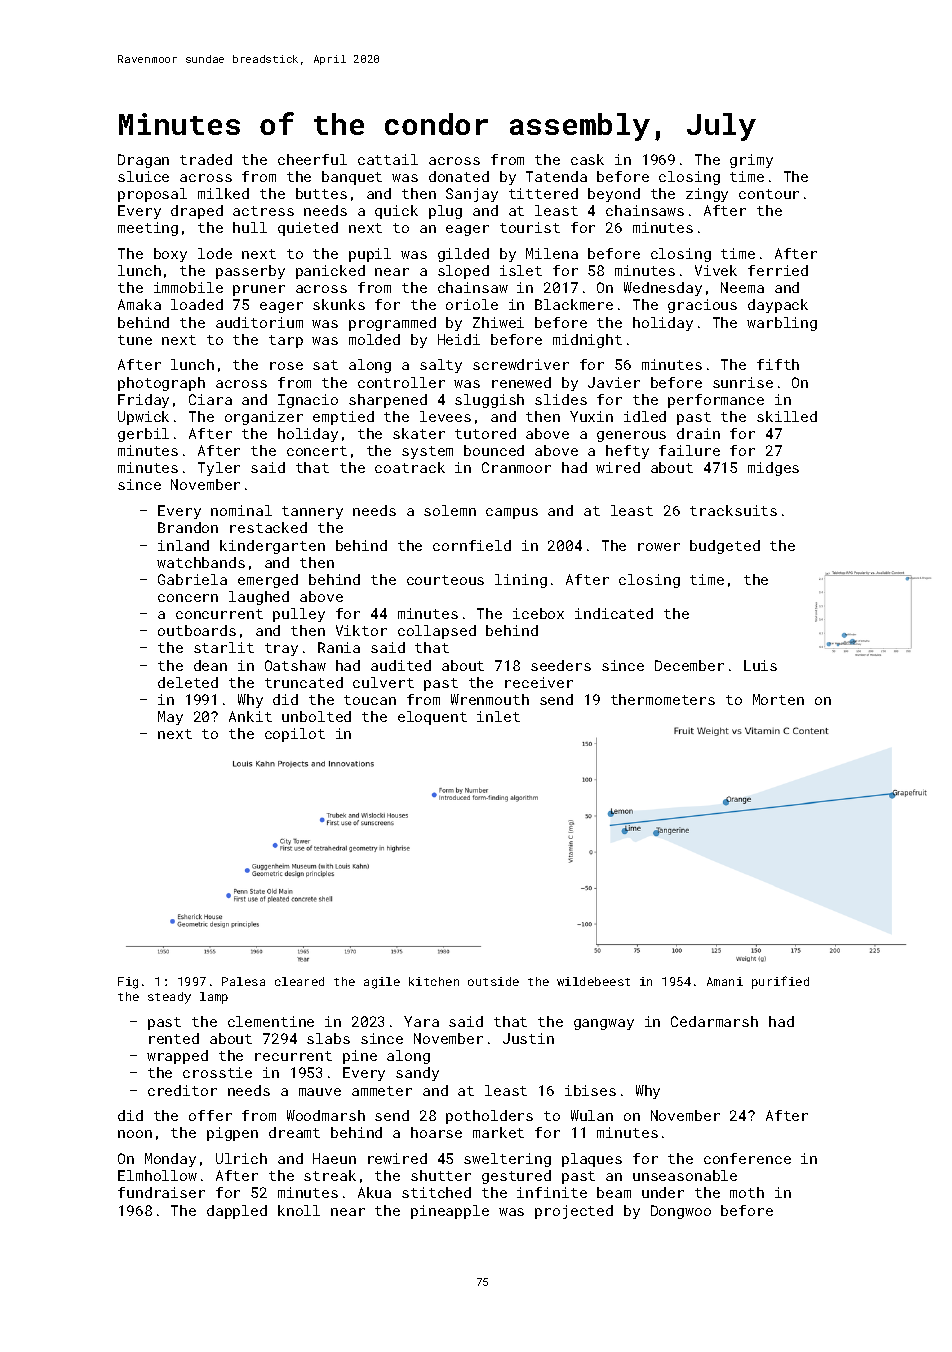 This page has height=1352, width=952. I want to click on dappled, so click(237, 1212).
